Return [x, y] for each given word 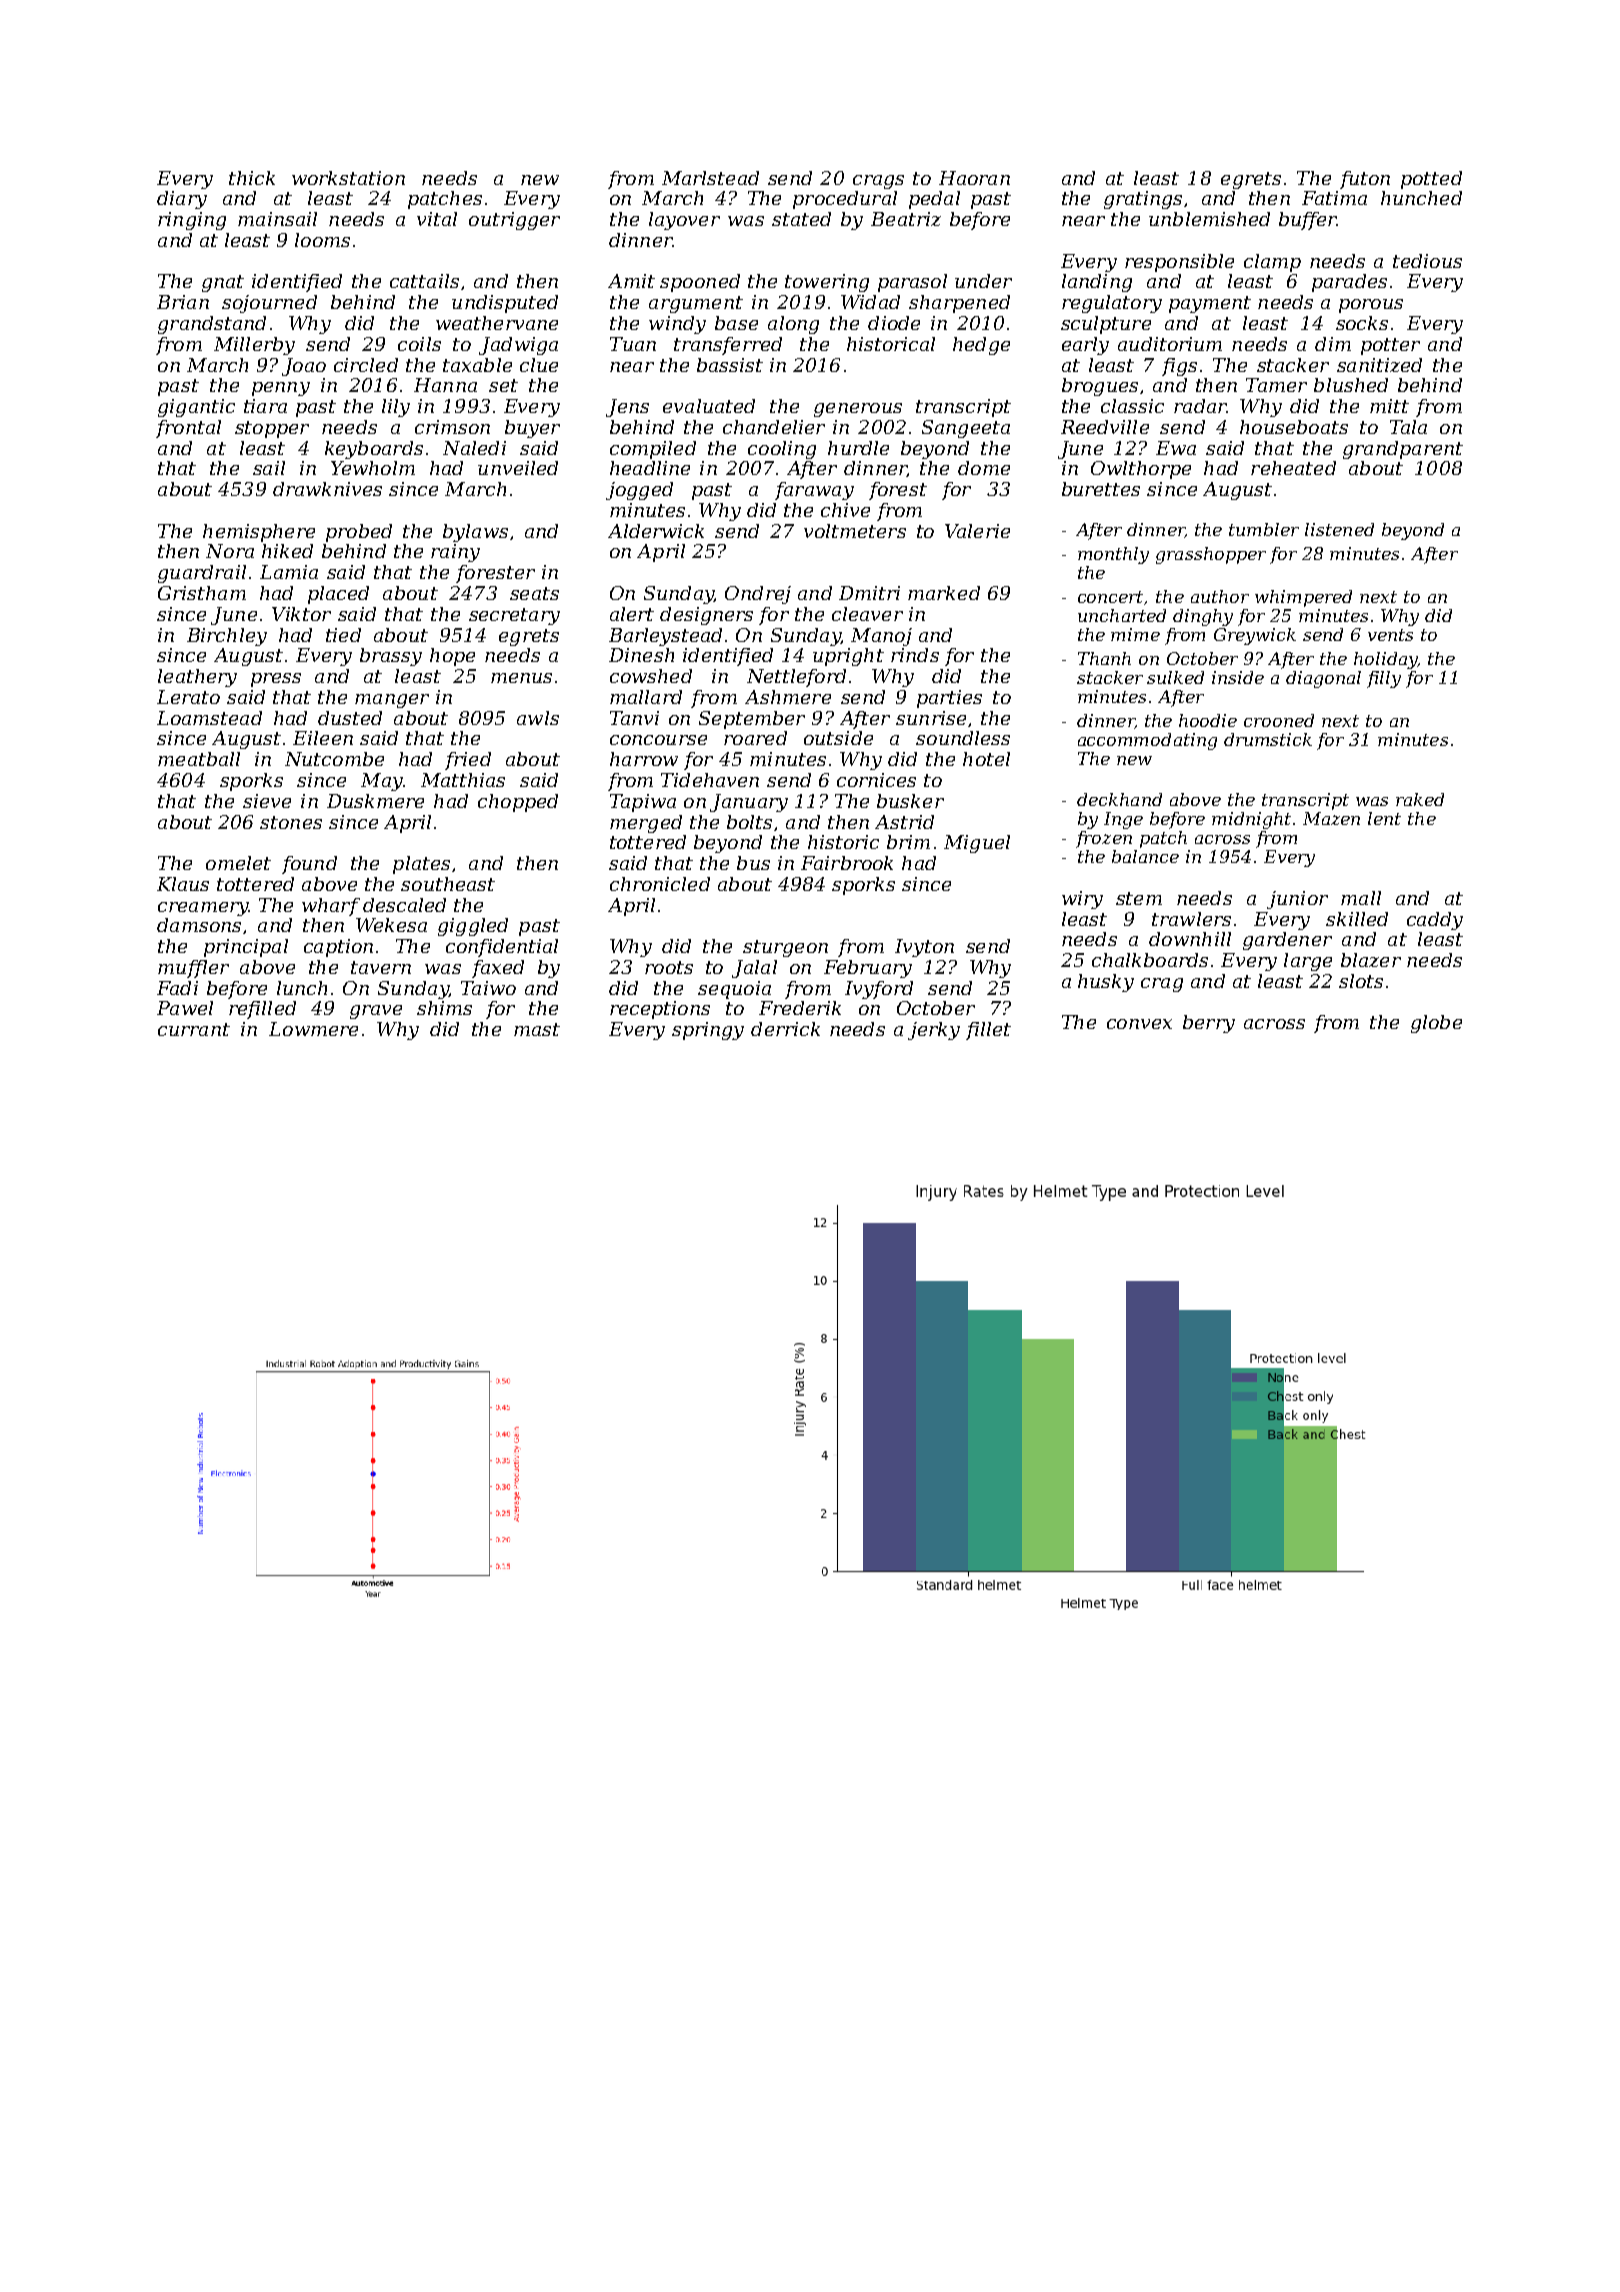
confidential [502, 948]
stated [801, 219]
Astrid [904, 822]
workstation [348, 178]
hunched [1421, 198]
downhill [1190, 939]
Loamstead [209, 718]
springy [708, 1031]
